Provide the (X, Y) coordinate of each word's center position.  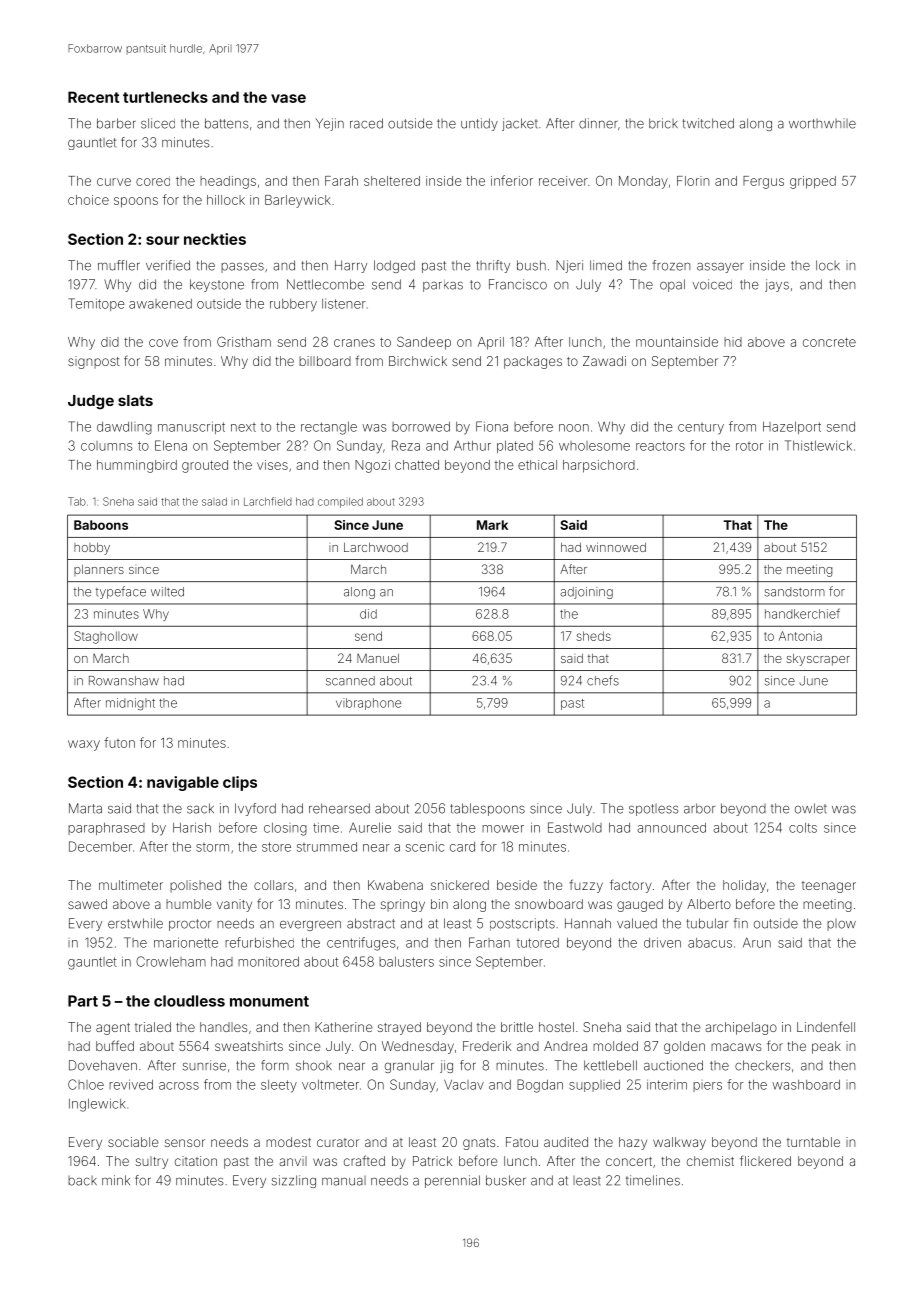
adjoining (586, 593)
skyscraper (818, 660)
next (243, 427)
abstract (371, 923)
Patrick (432, 1161)
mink (116, 1180)
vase (288, 98)
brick (663, 123)
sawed (87, 904)
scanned (350, 681)
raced (366, 123)
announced (671, 828)
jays (777, 285)
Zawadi (604, 361)
